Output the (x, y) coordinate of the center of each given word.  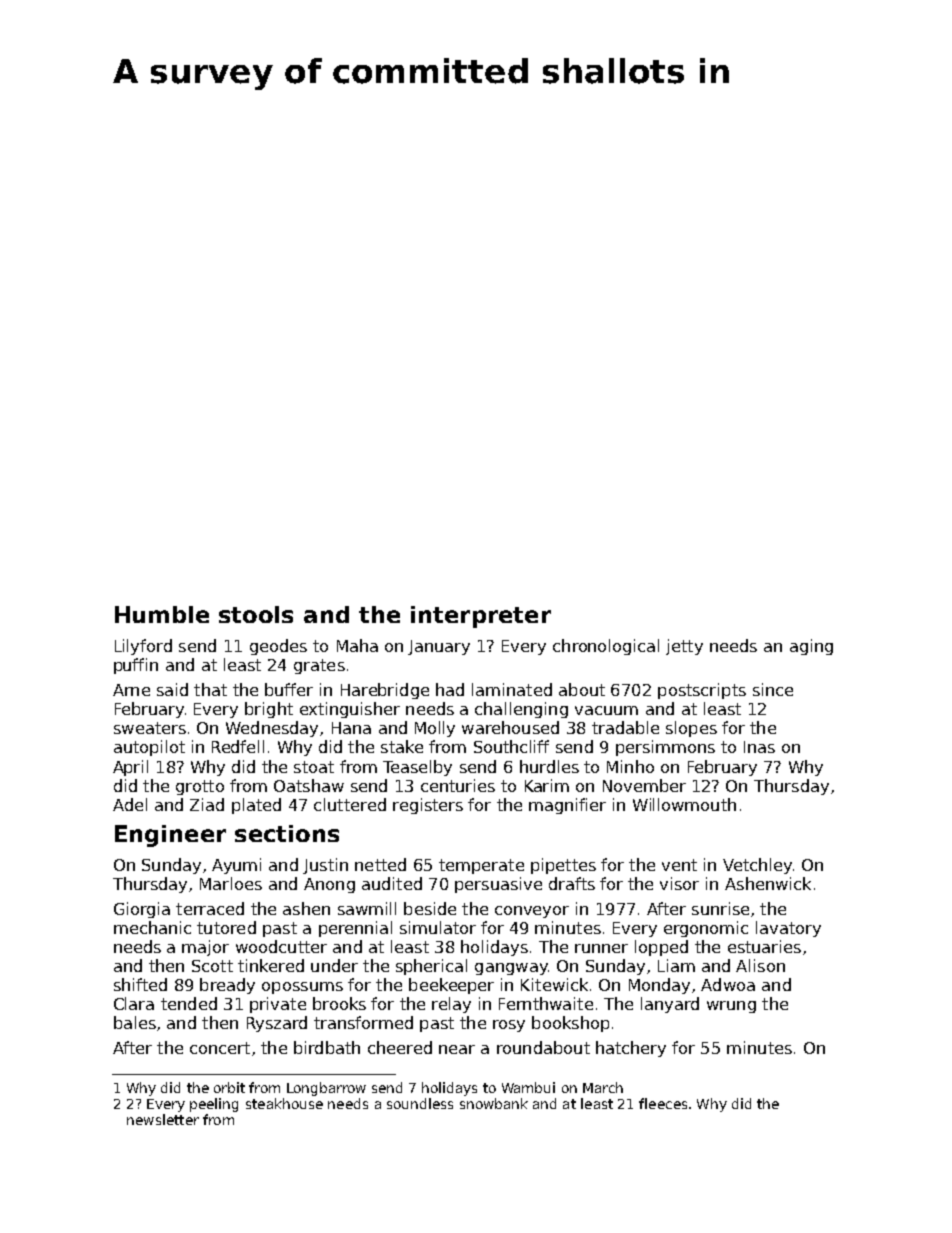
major (205, 948)
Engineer (170, 836)
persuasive (498, 885)
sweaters (150, 728)
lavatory (788, 929)
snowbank (494, 1103)
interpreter (481, 617)
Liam (676, 965)
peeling (214, 1105)
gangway (511, 969)
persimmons (665, 748)
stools (256, 614)
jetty (684, 647)
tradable (625, 727)
